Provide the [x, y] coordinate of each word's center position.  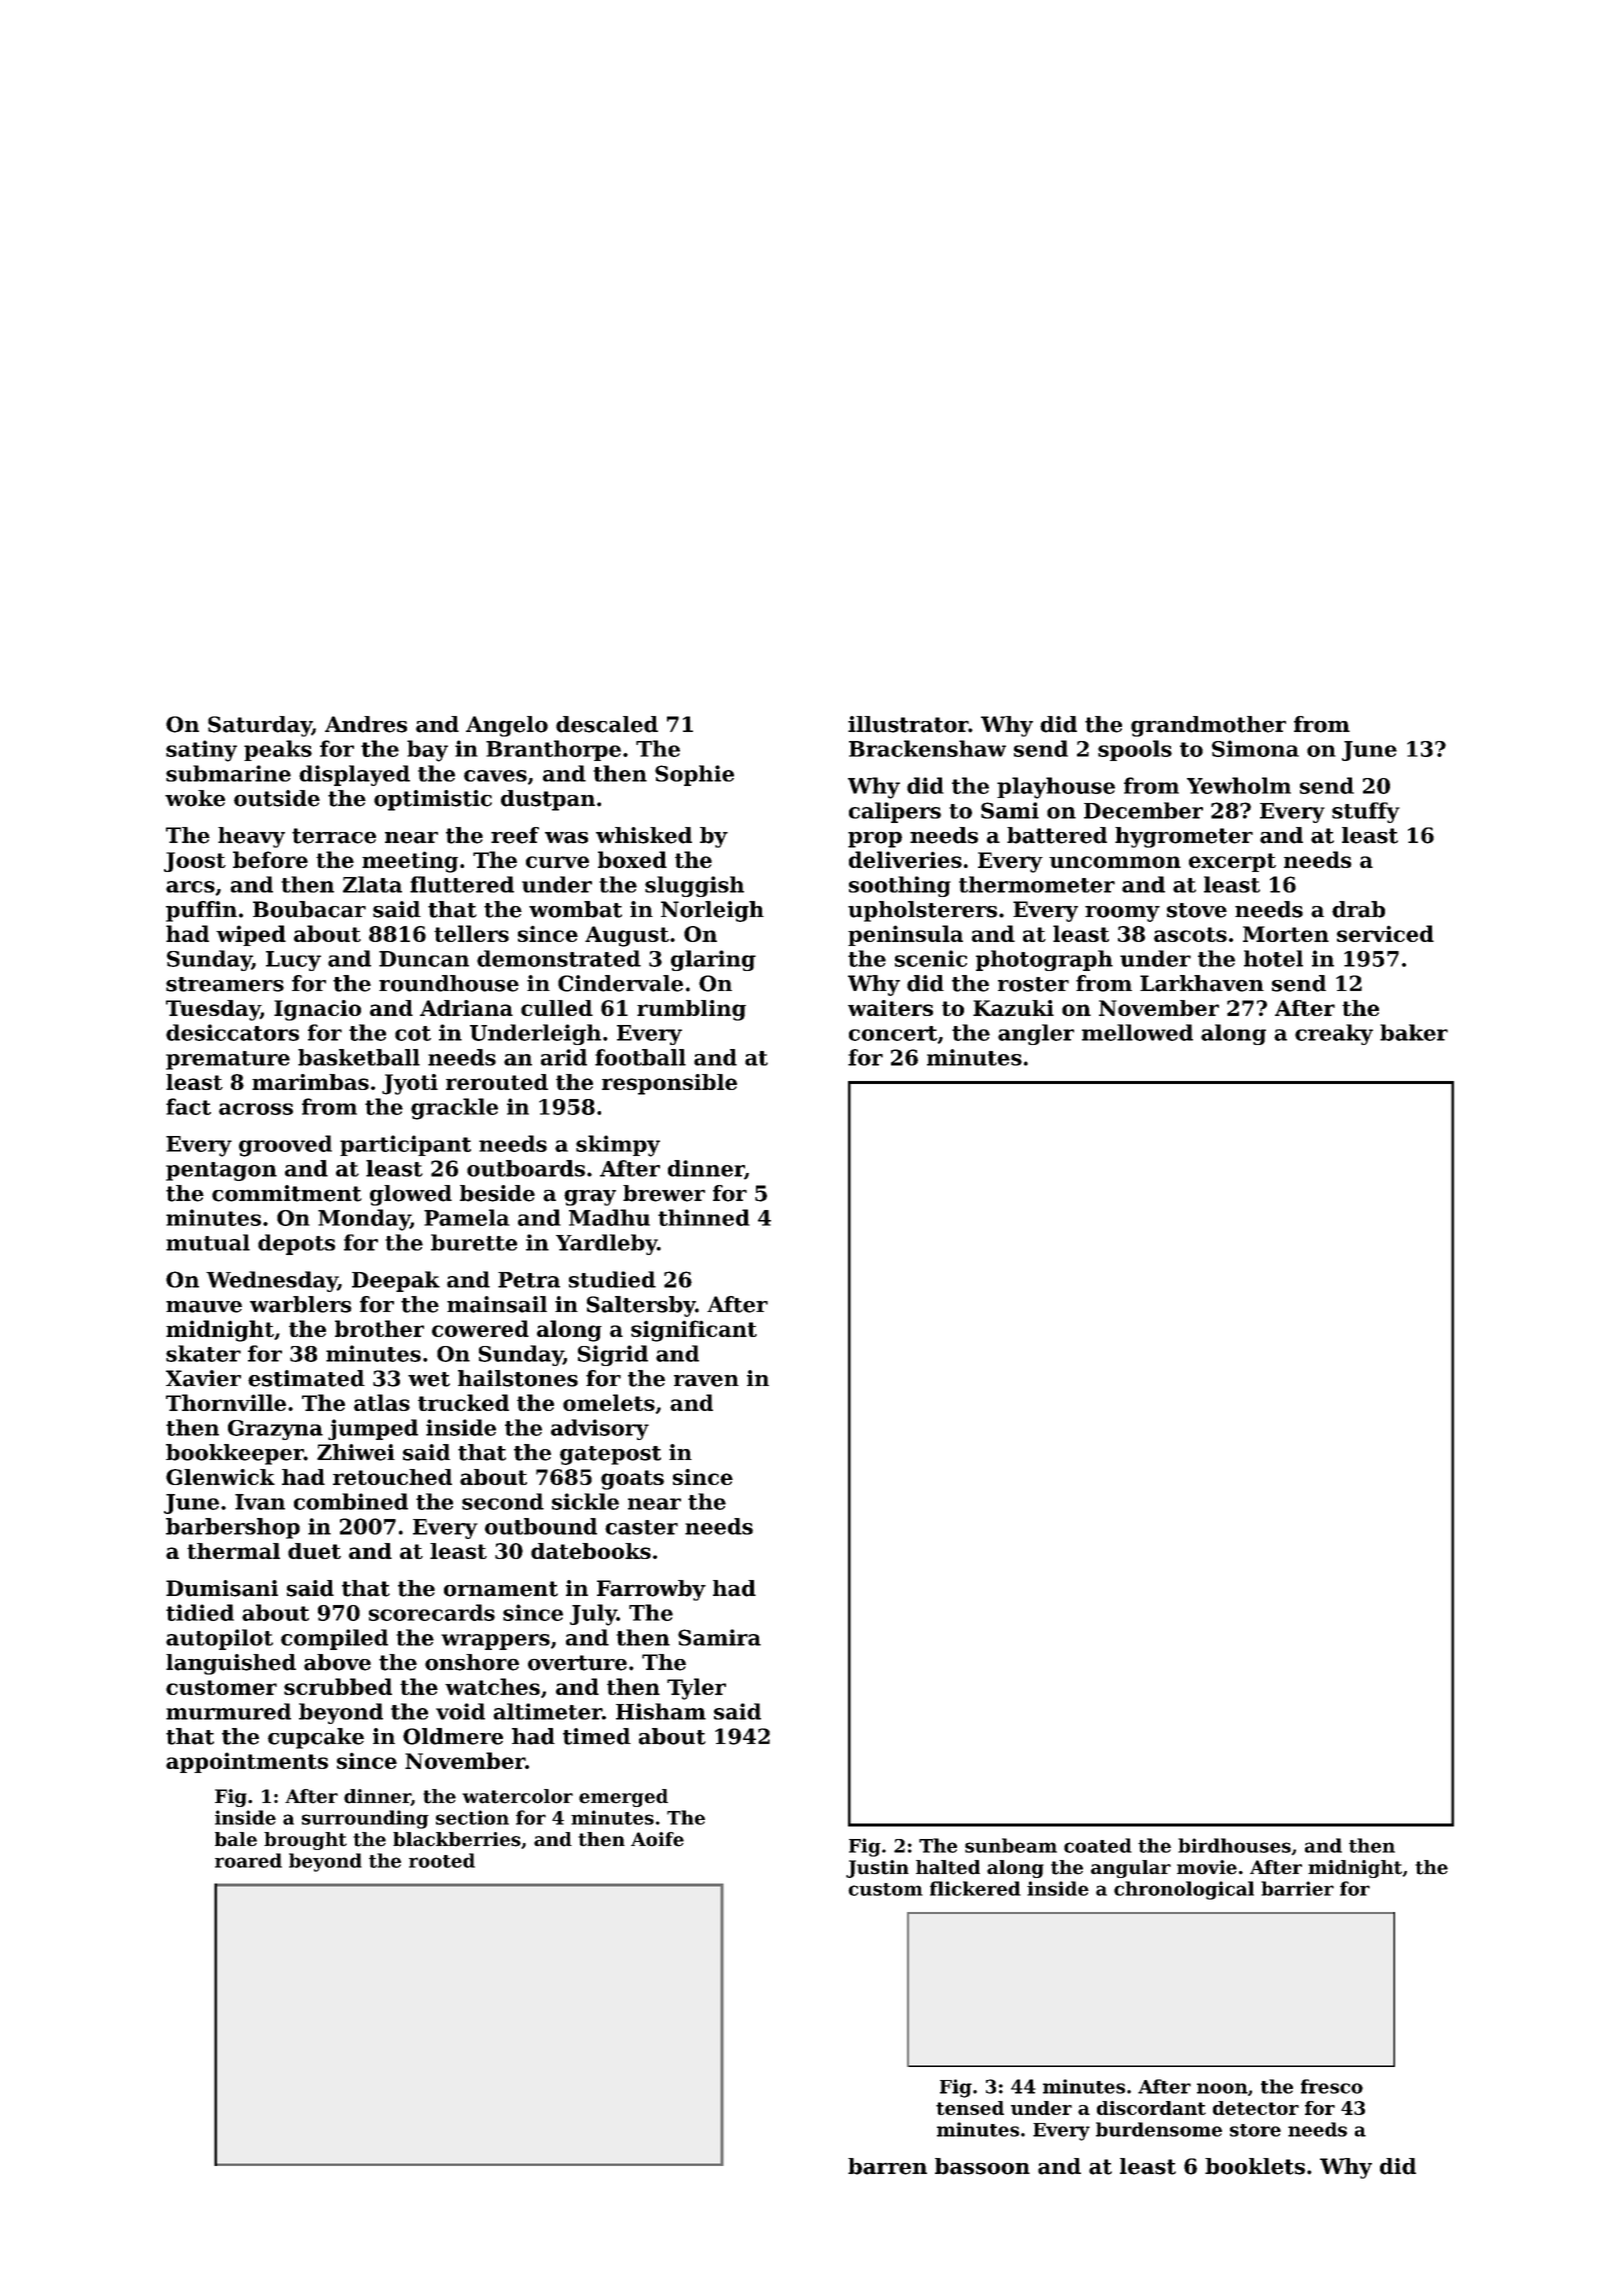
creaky [1334, 1034]
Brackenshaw [927, 748]
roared [248, 1860]
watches [492, 1686]
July [593, 1615]
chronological [1184, 1890]
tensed [970, 2108]
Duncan [424, 959]
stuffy [1366, 812]
